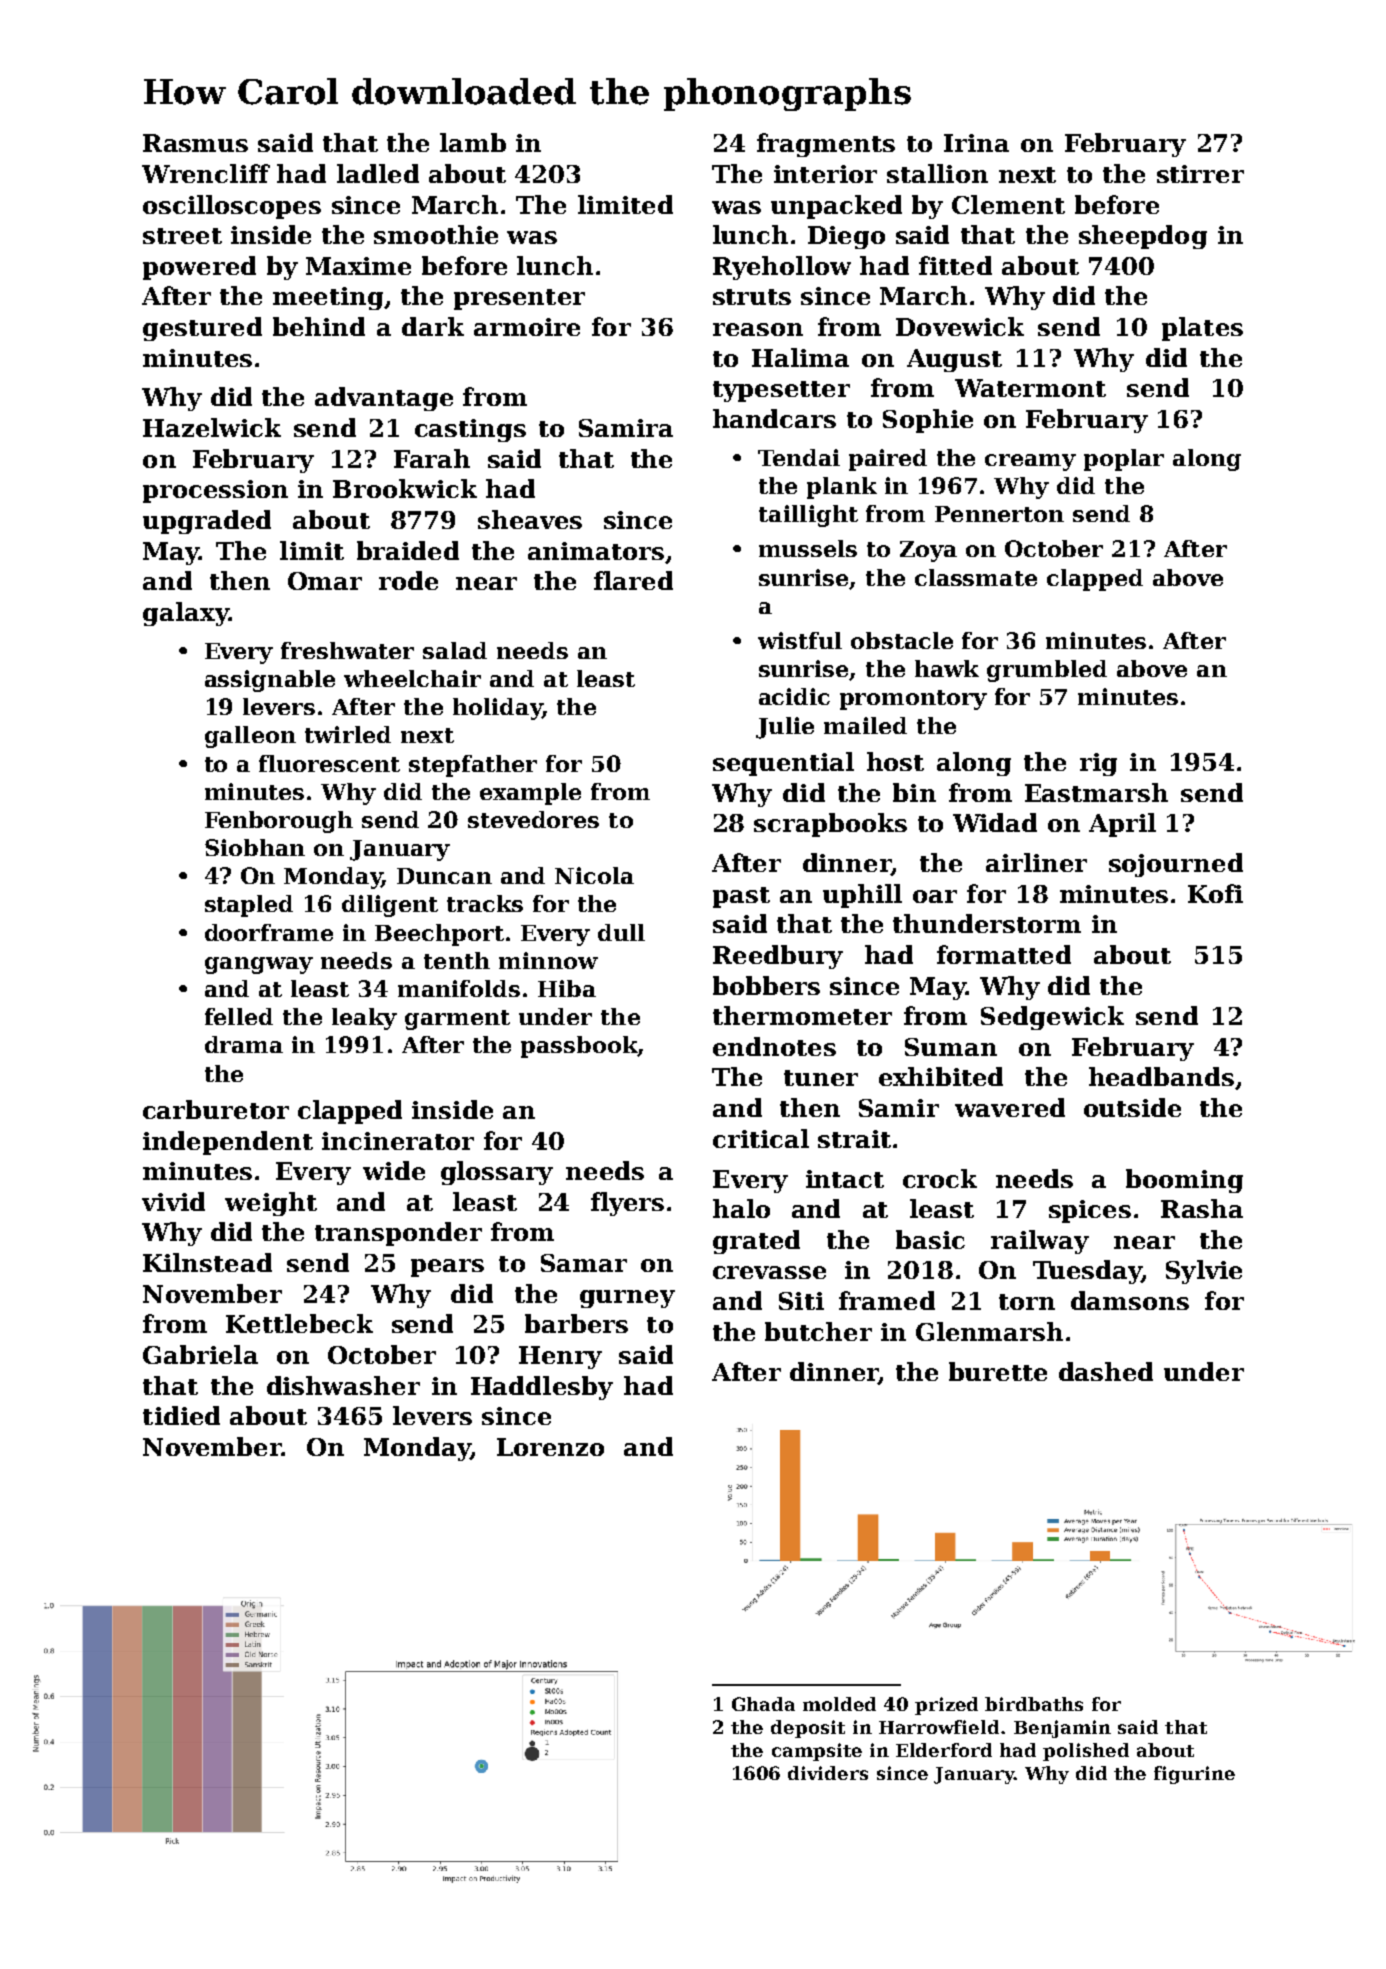 This document has height=1969, width=1386. What do you see at coordinates (329, 763) in the document?
I see `fluorescent` at bounding box center [329, 763].
